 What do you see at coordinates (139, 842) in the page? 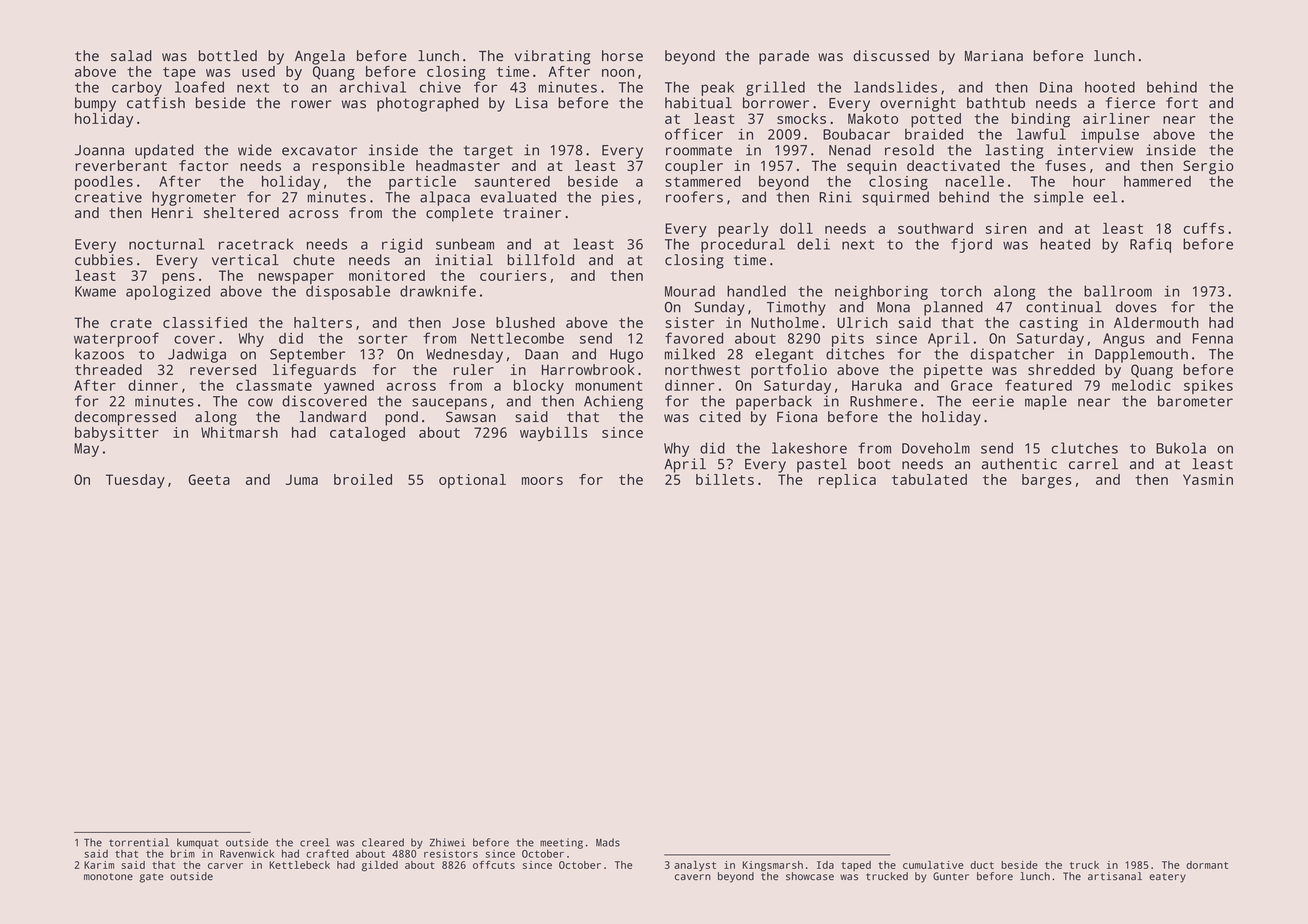
I see `torrential` at bounding box center [139, 842].
